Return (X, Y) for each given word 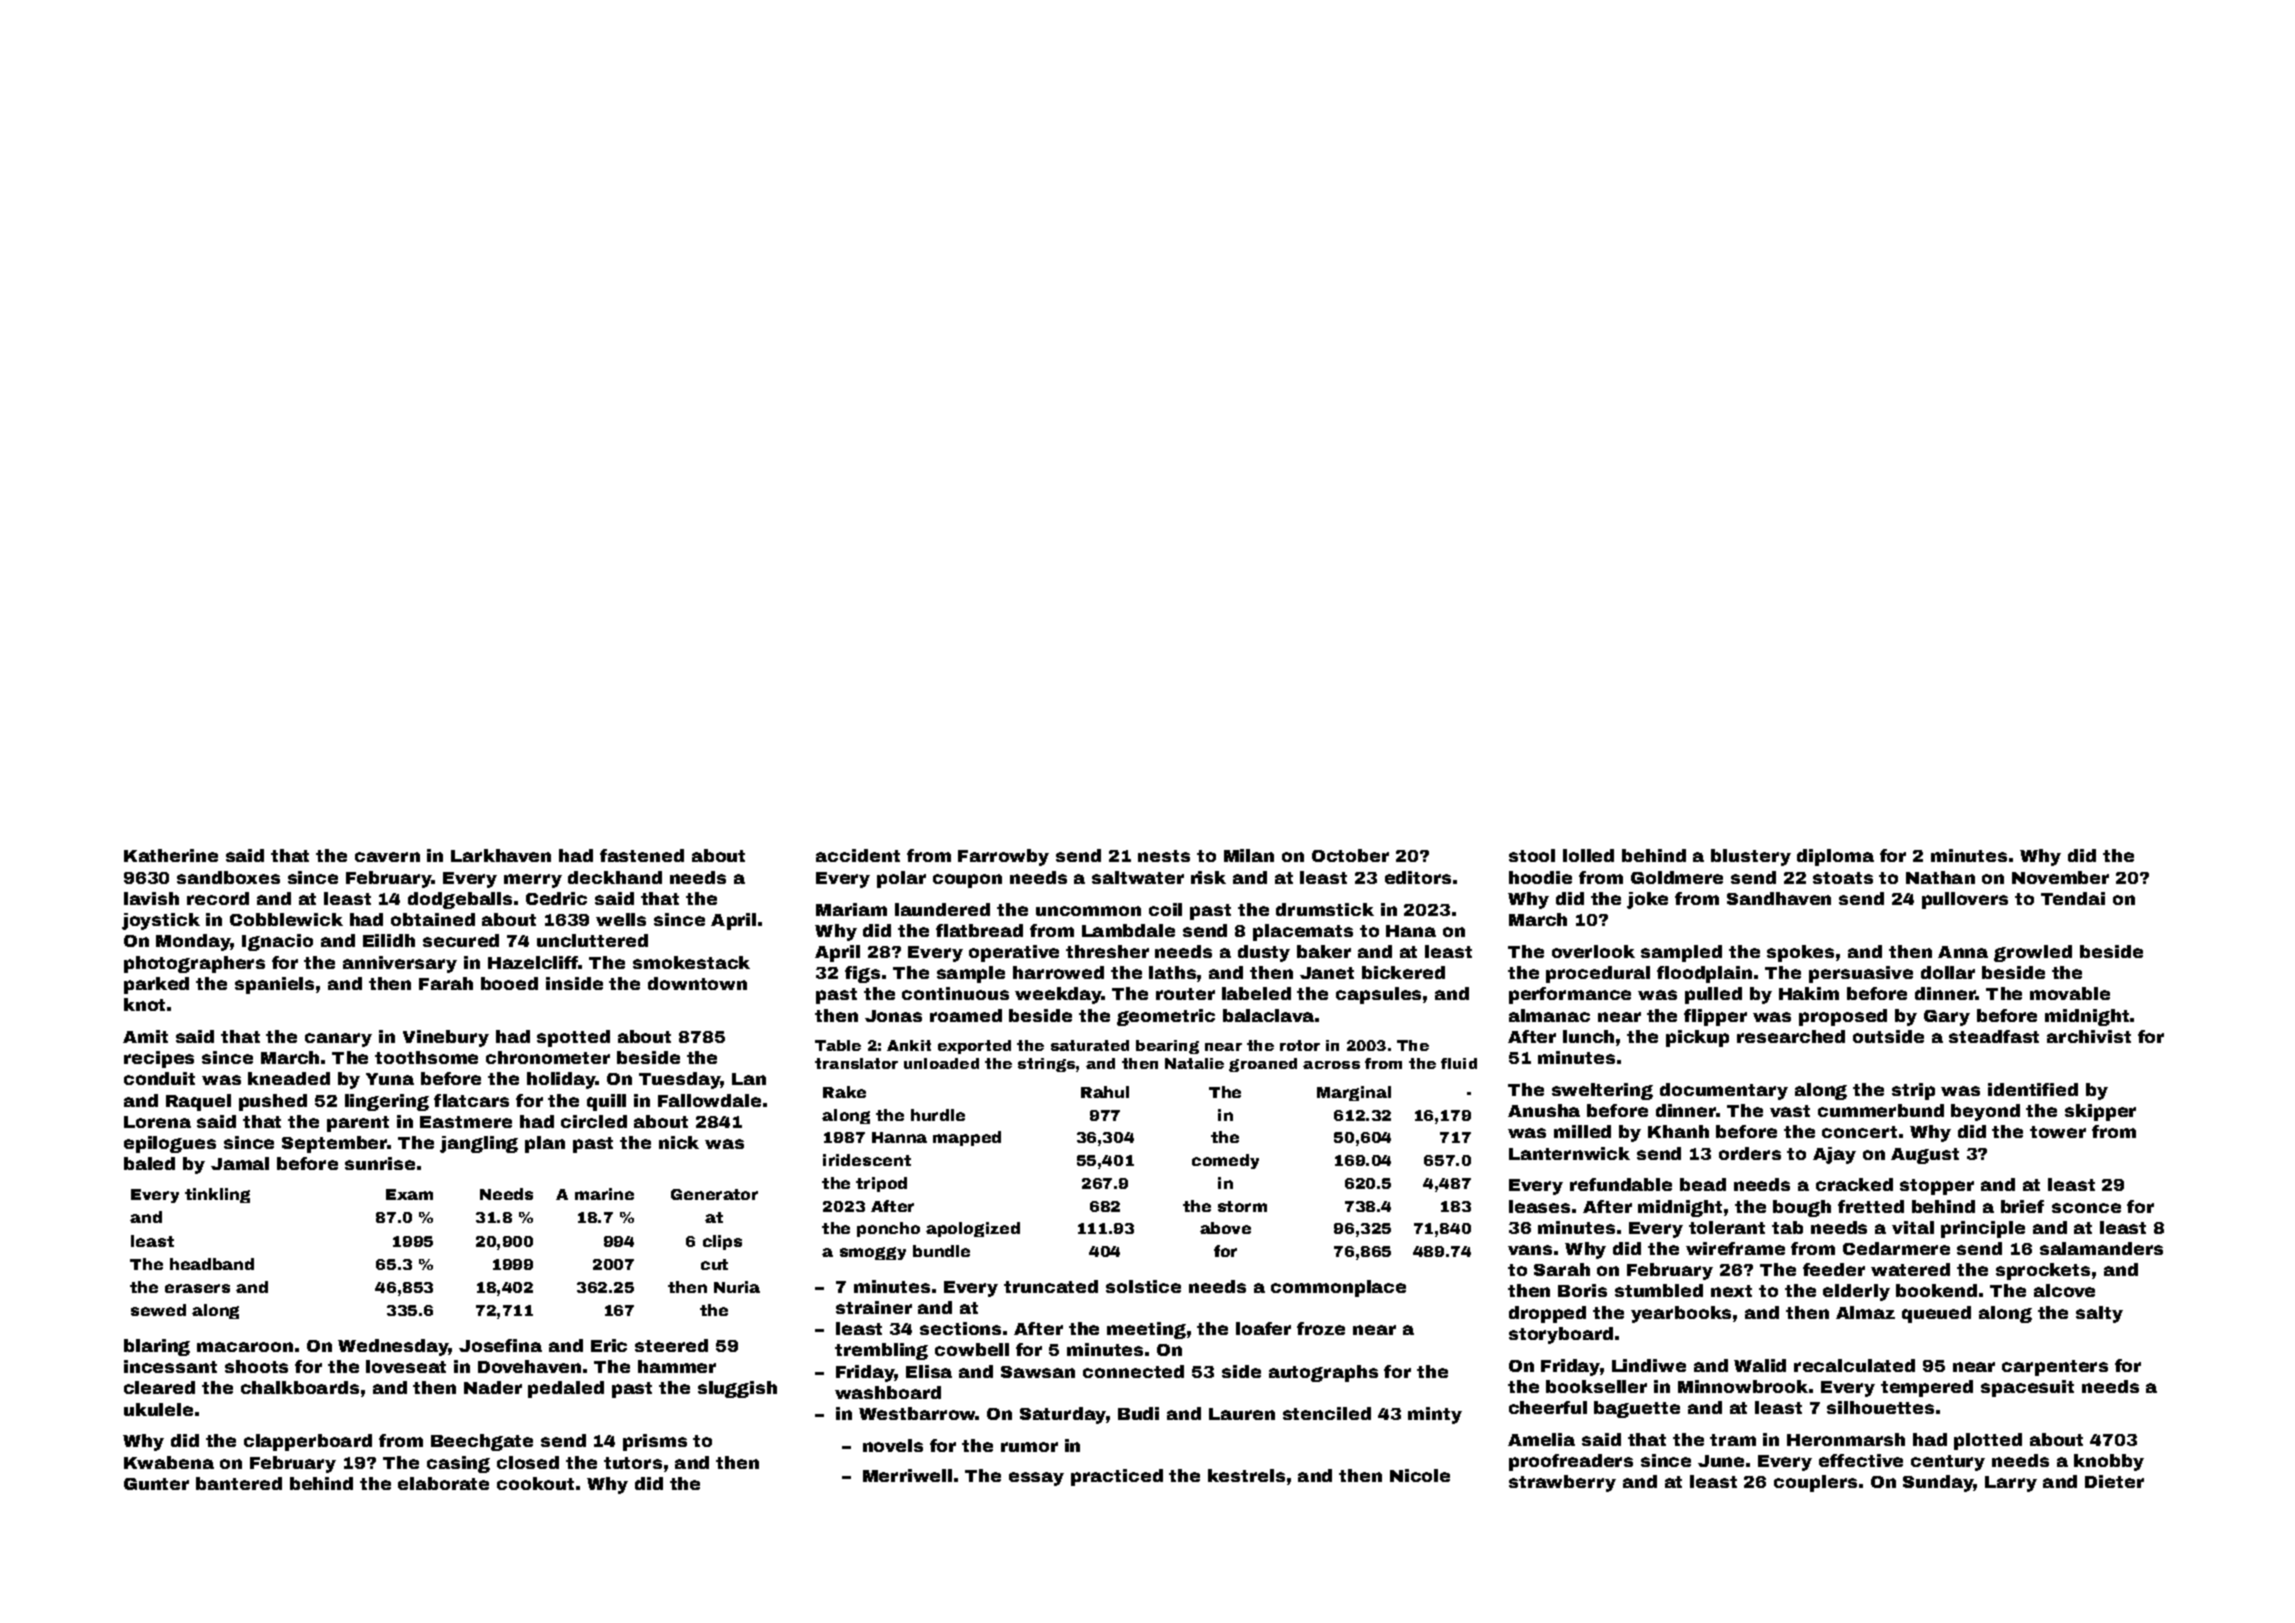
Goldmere (1677, 877)
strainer (874, 1307)
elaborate (443, 1483)
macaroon (245, 1347)
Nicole (1420, 1475)
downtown (697, 983)
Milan (1249, 855)
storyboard (1561, 1335)
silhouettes (1880, 1407)
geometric (1166, 1017)
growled (2033, 953)
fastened (642, 855)
